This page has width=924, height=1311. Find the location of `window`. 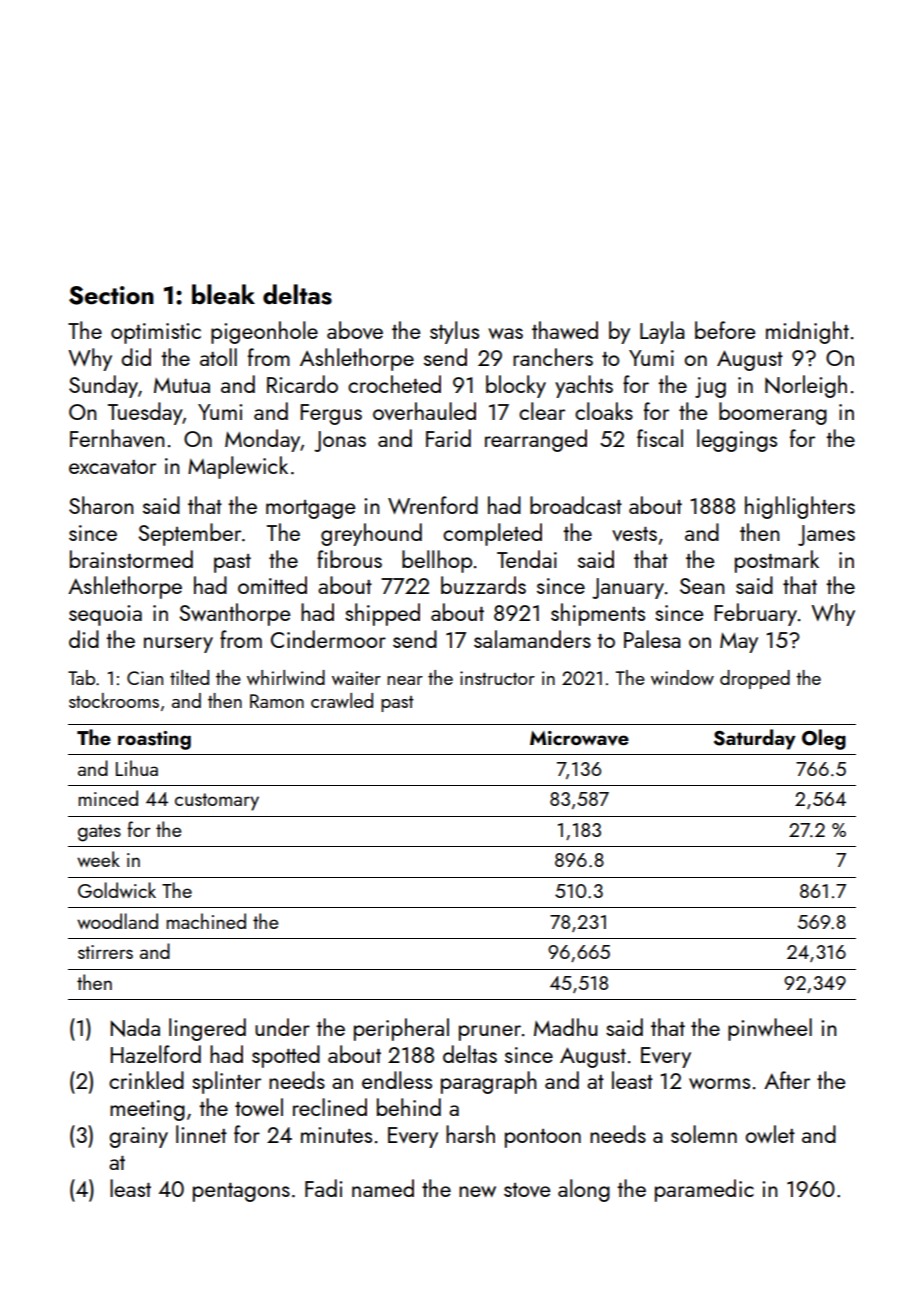

window is located at coordinates (682, 677).
